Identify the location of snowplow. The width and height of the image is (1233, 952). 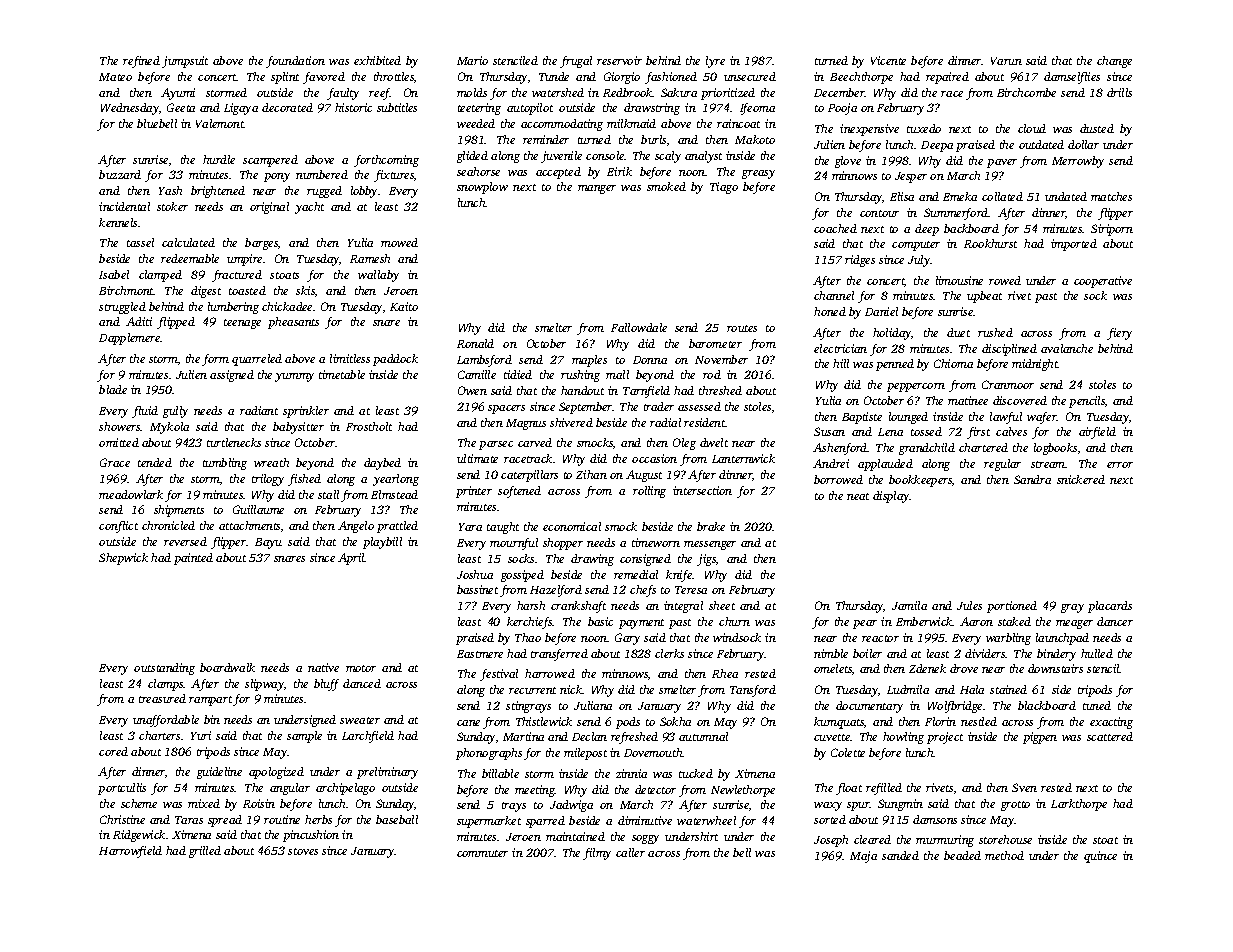
(482, 188).
